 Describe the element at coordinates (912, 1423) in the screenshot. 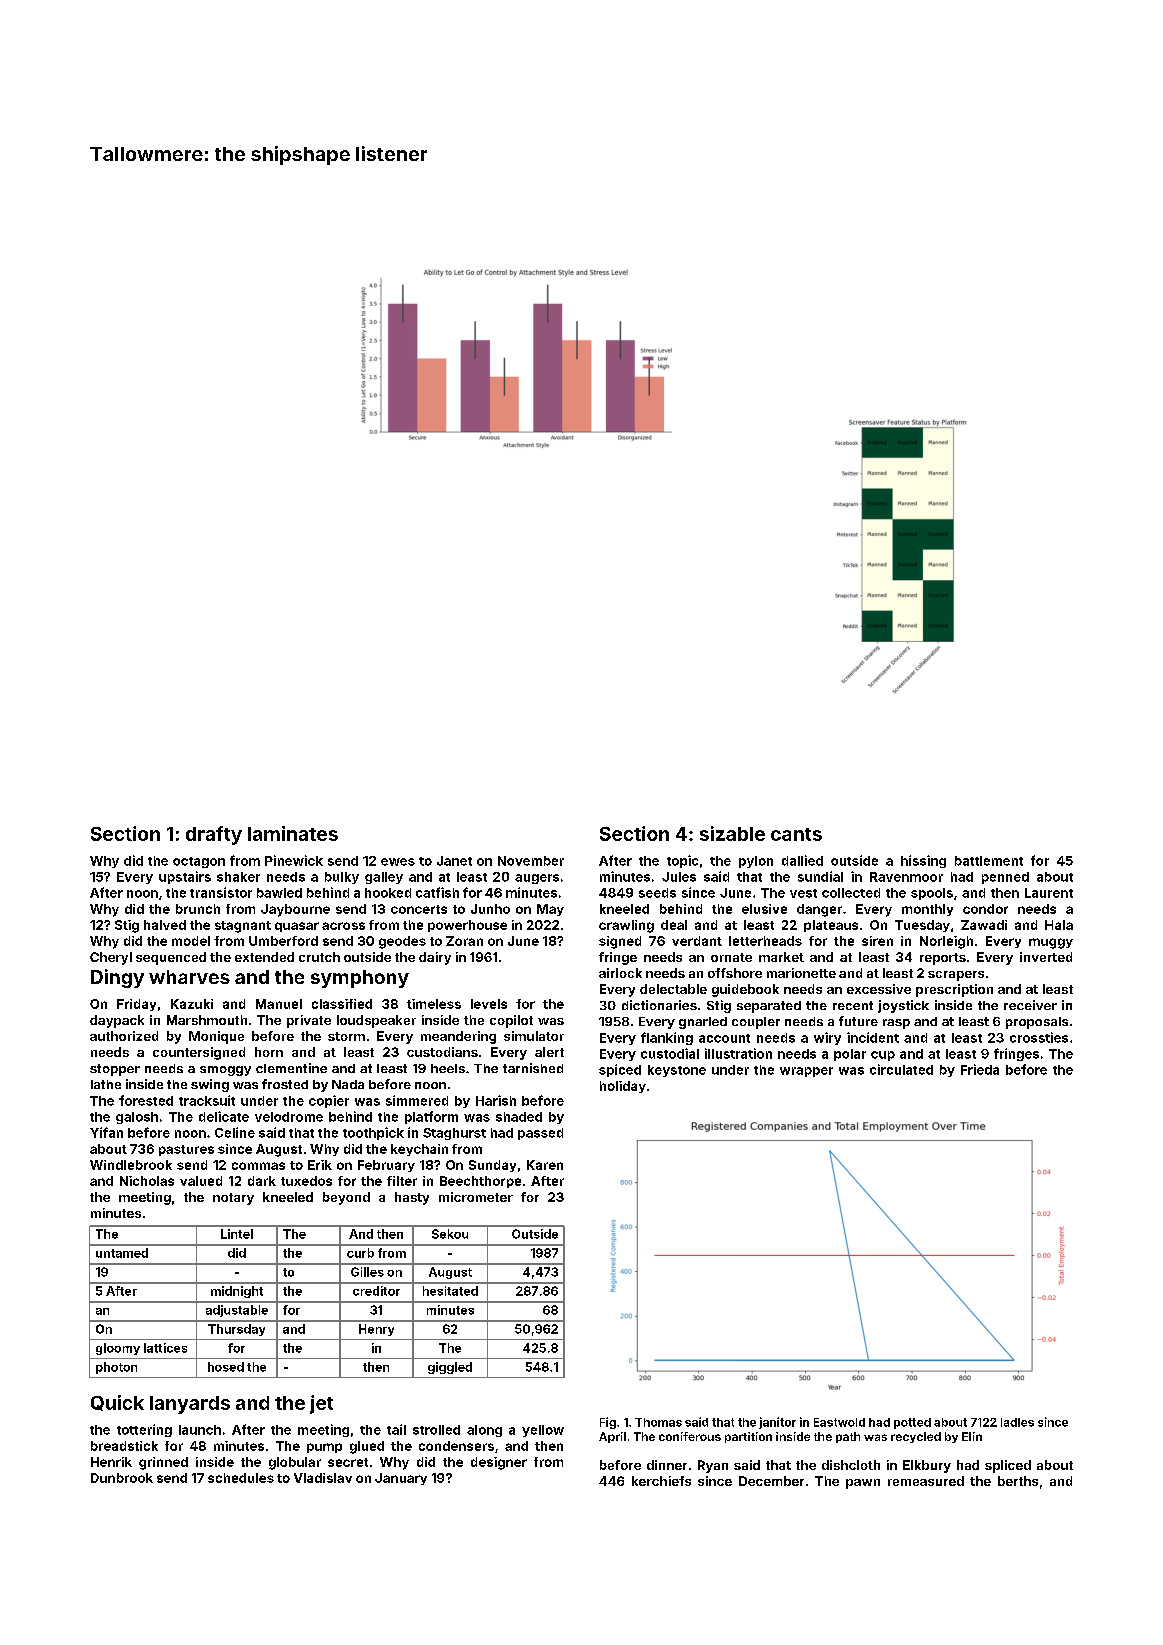

I see `potted` at that location.
